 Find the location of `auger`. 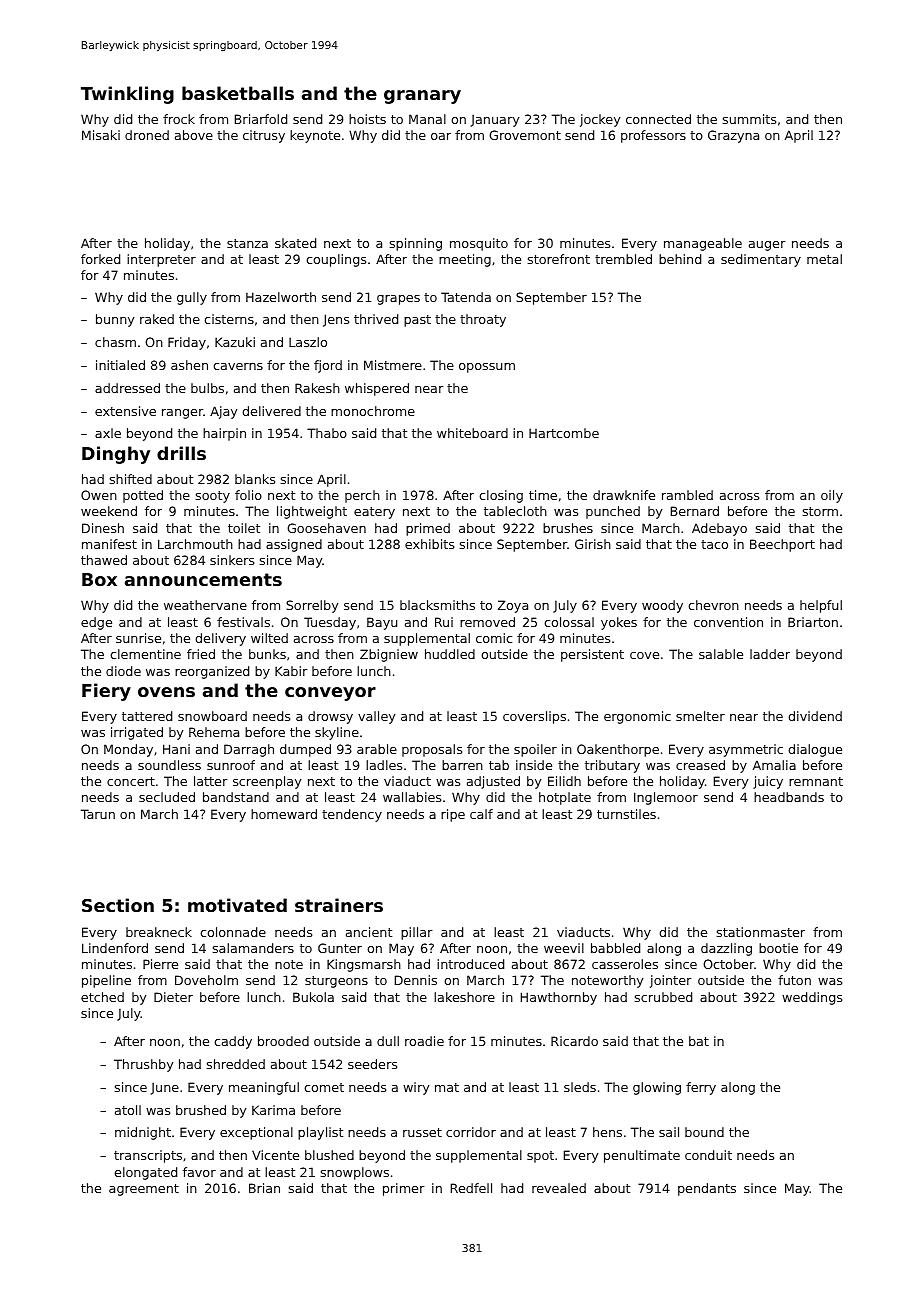

auger is located at coordinates (767, 246).
